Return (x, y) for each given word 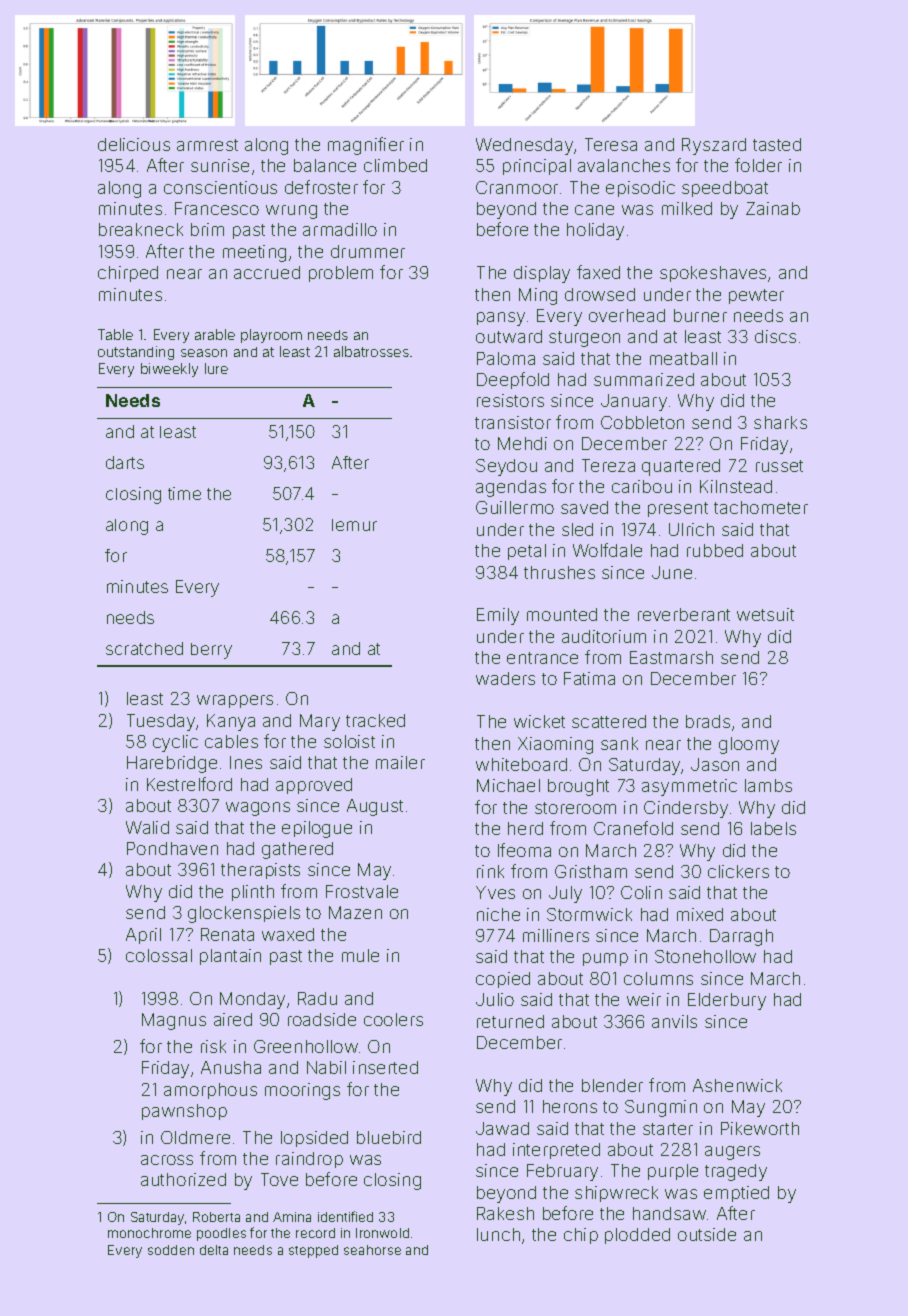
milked (687, 208)
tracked (375, 720)
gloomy (749, 745)
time (184, 493)
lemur (354, 525)
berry (211, 651)
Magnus (174, 1021)
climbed (395, 165)
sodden (171, 1250)
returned (510, 1021)
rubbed (715, 550)
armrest (207, 145)
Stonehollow (705, 956)
